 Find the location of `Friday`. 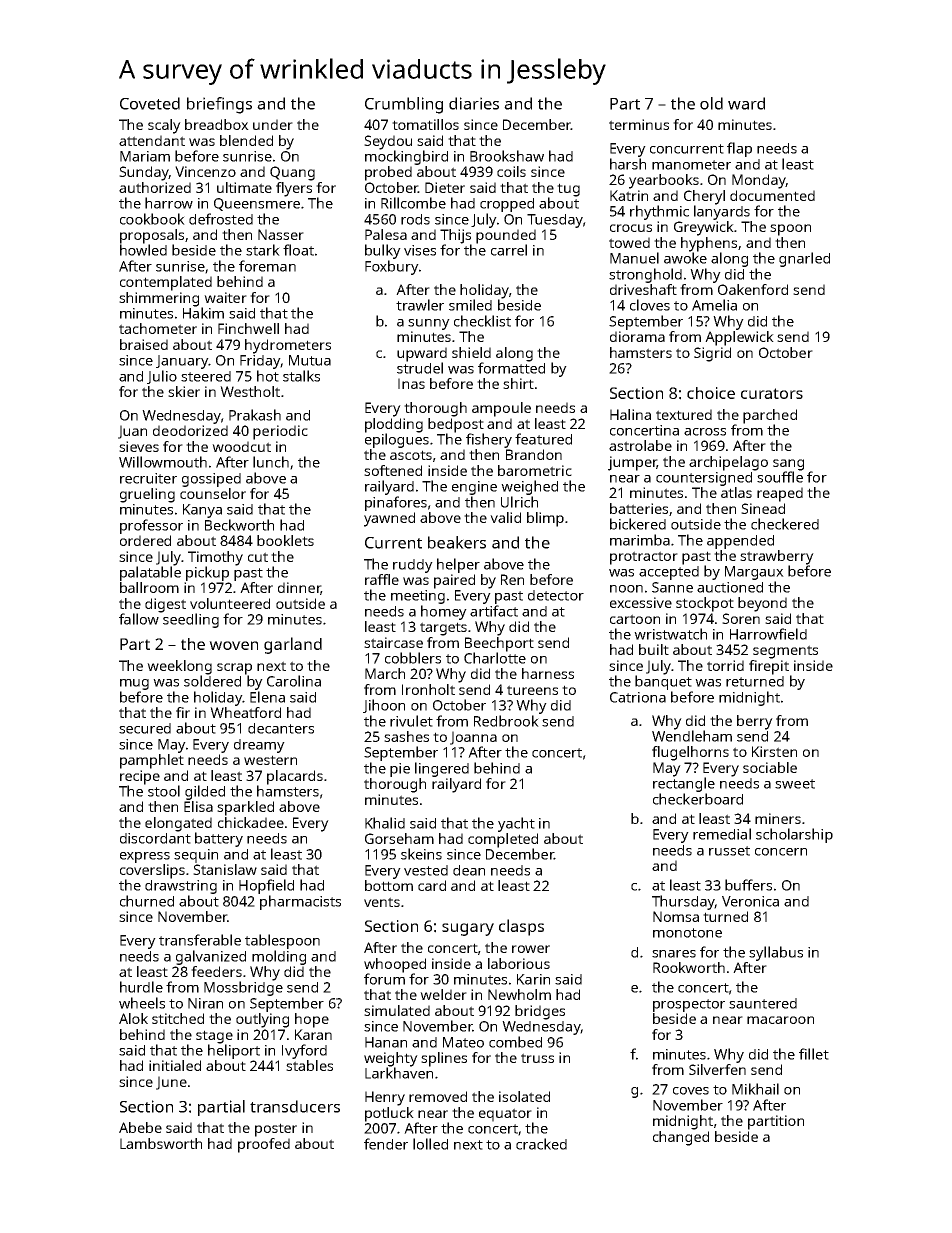

Friday is located at coordinates (260, 362).
